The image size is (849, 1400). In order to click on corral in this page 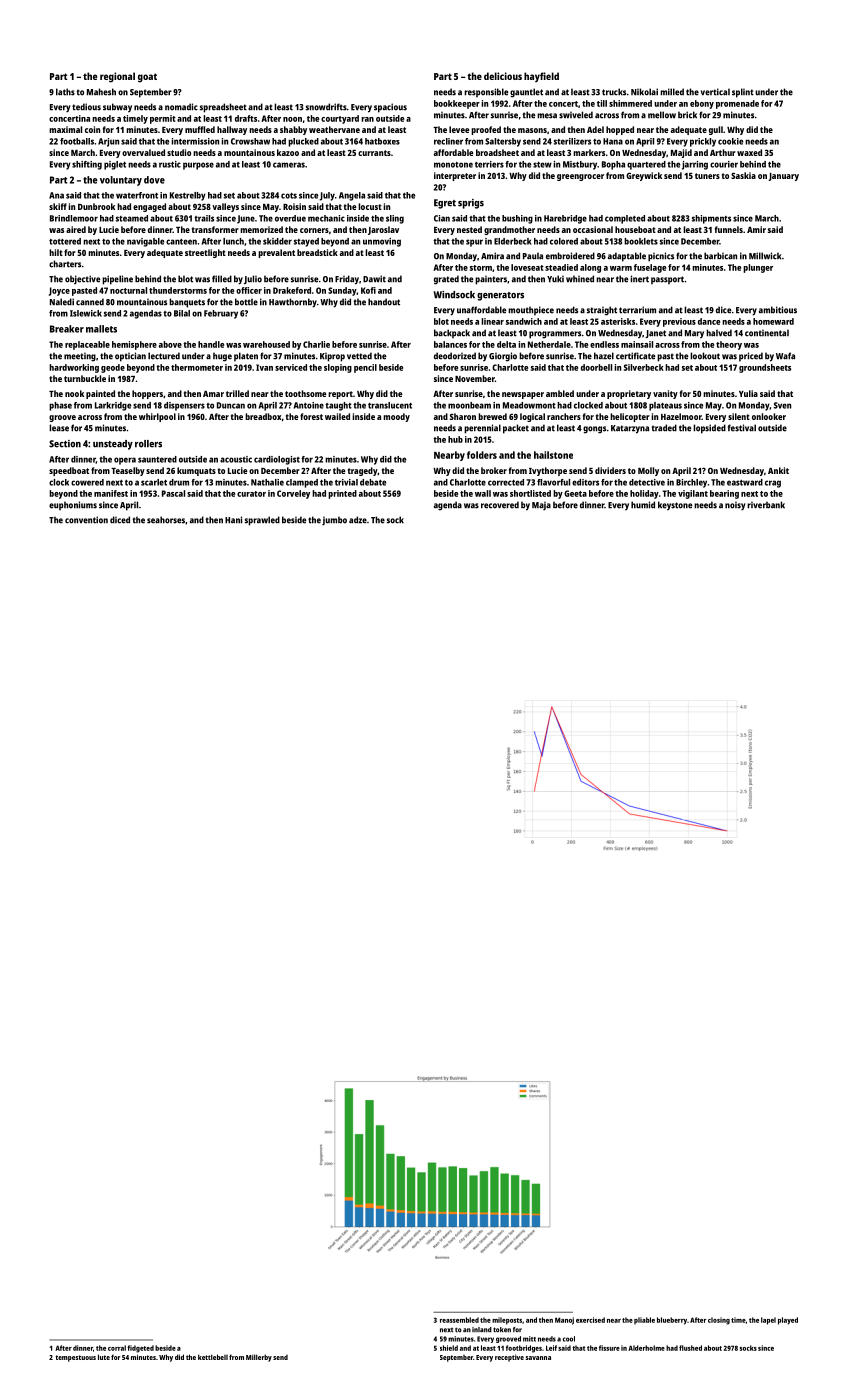, I will do `click(117, 1348)`.
